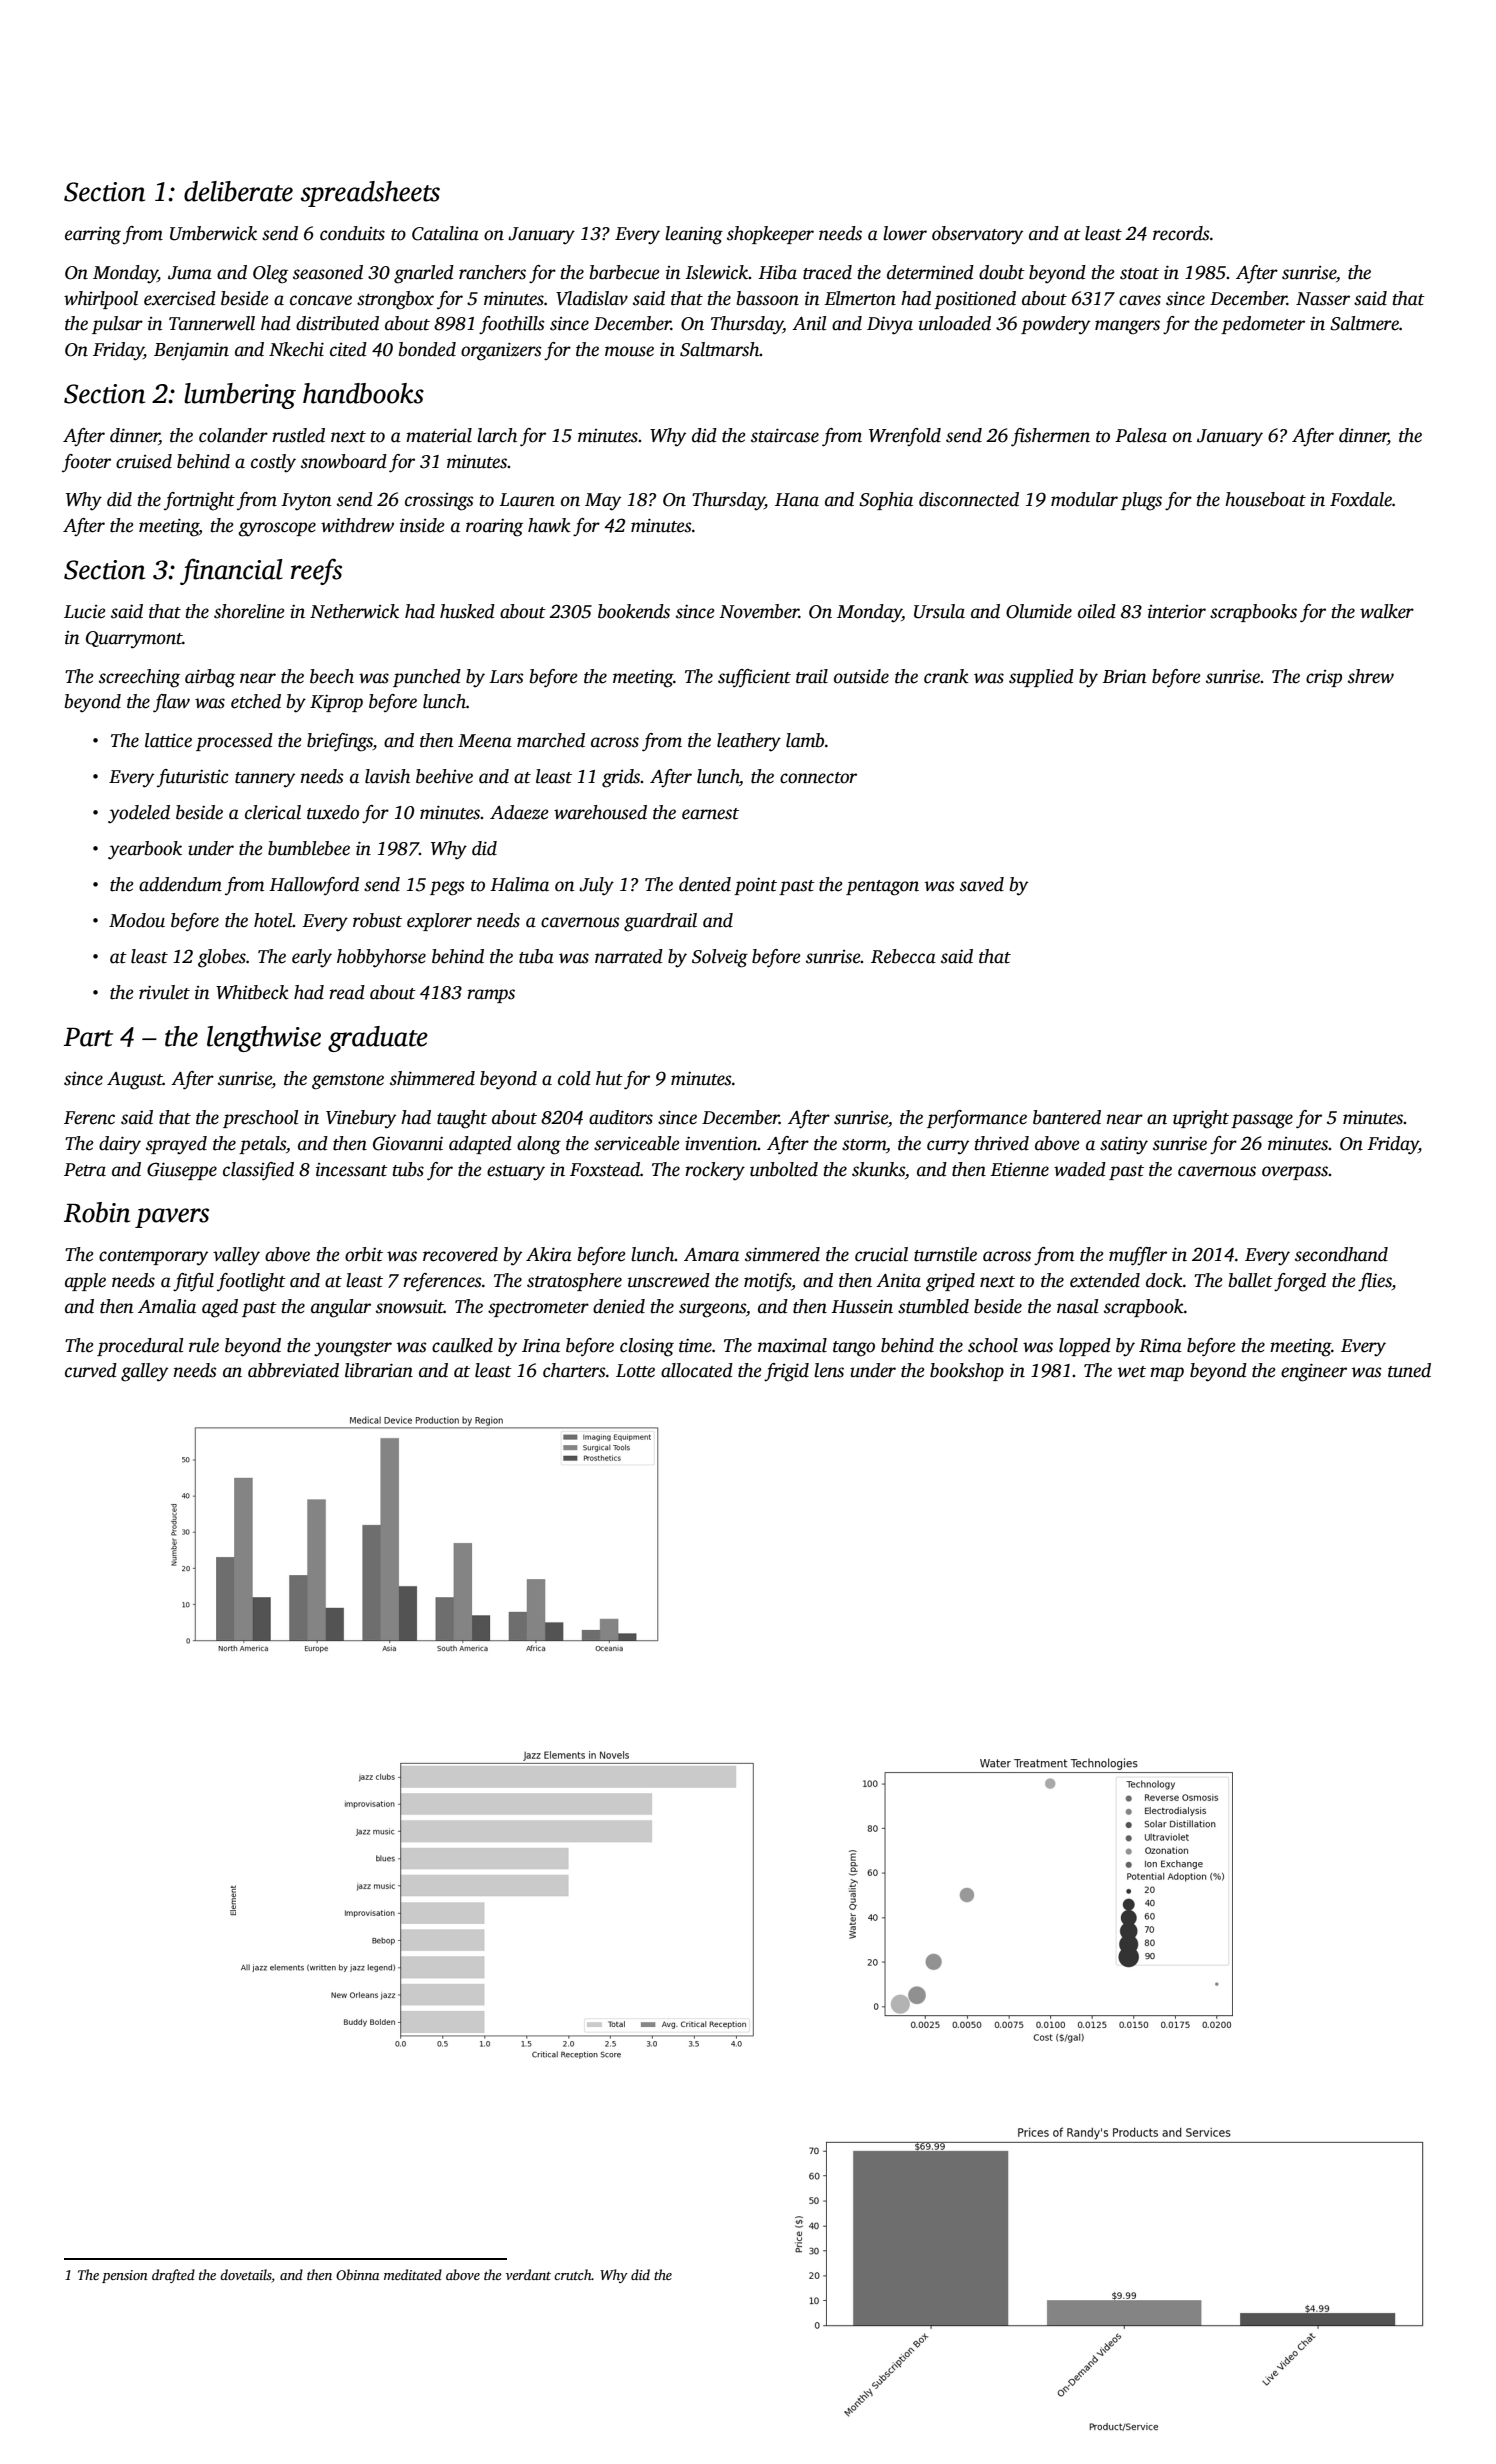 The height and width of the screenshot is (2464, 1496). I want to click on verdant, so click(528, 2274).
